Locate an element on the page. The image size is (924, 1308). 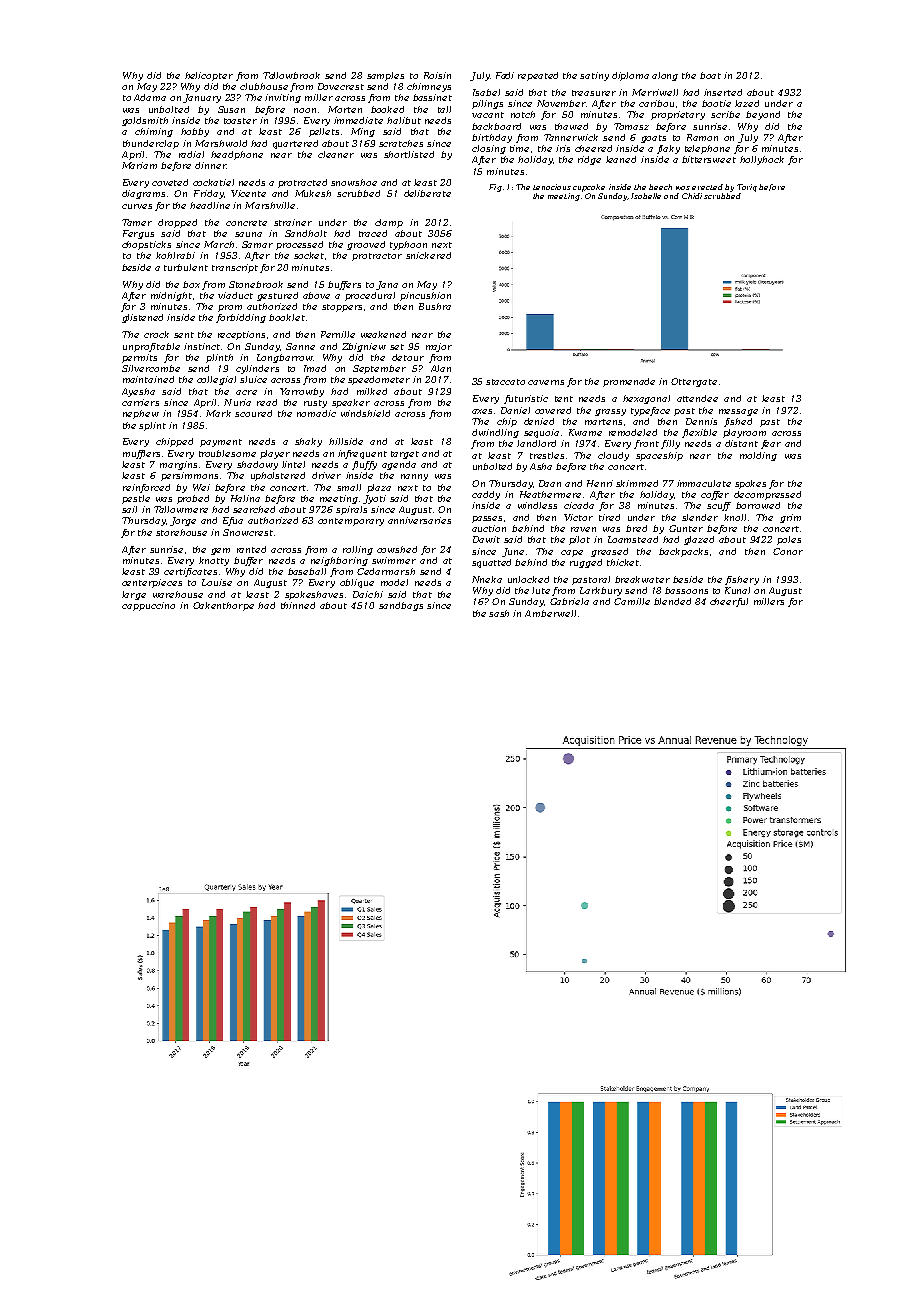
closing is located at coordinates (489, 149).
